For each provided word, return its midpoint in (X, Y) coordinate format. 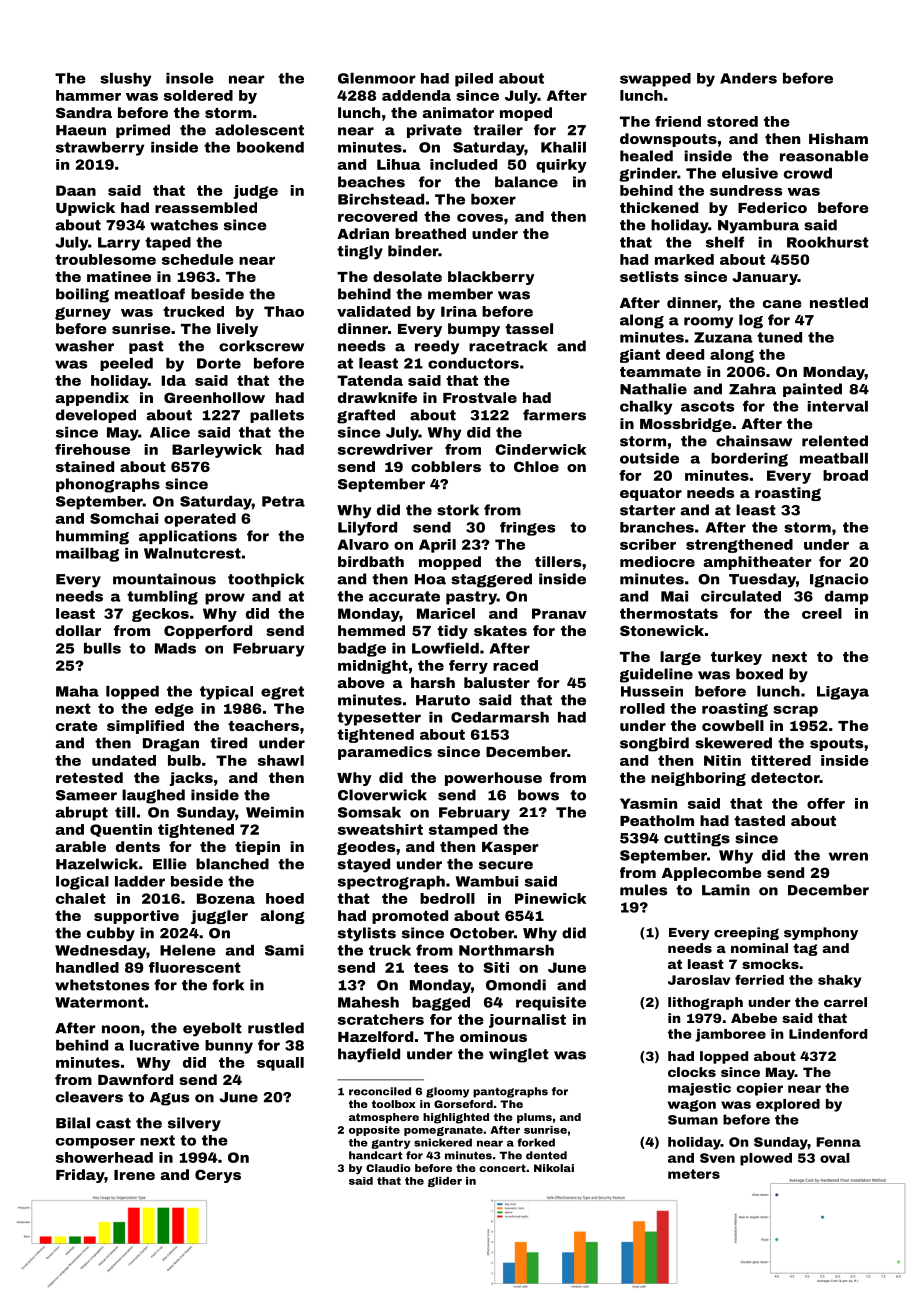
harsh (433, 682)
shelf (725, 242)
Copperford (208, 632)
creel (822, 613)
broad (845, 475)
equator (651, 494)
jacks (191, 779)
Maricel (446, 613)
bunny (229, 1047)
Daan (76, 190)
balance (526, 182)
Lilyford (367, 529)
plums (534, 1118)
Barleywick (217, 451)
